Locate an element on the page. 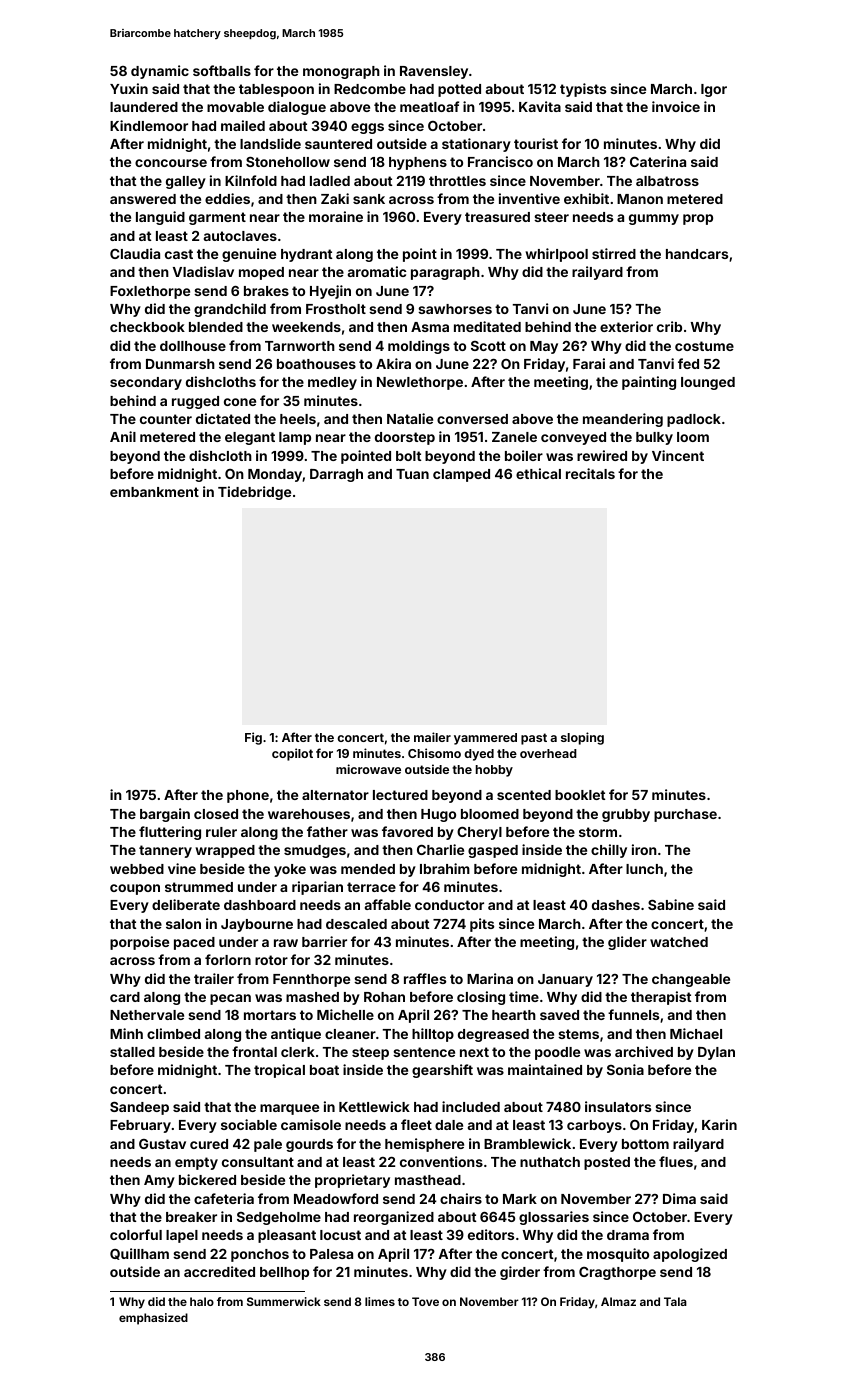 This document has height=1400, width=849. consultant is located at coordinates (258, 1162).
